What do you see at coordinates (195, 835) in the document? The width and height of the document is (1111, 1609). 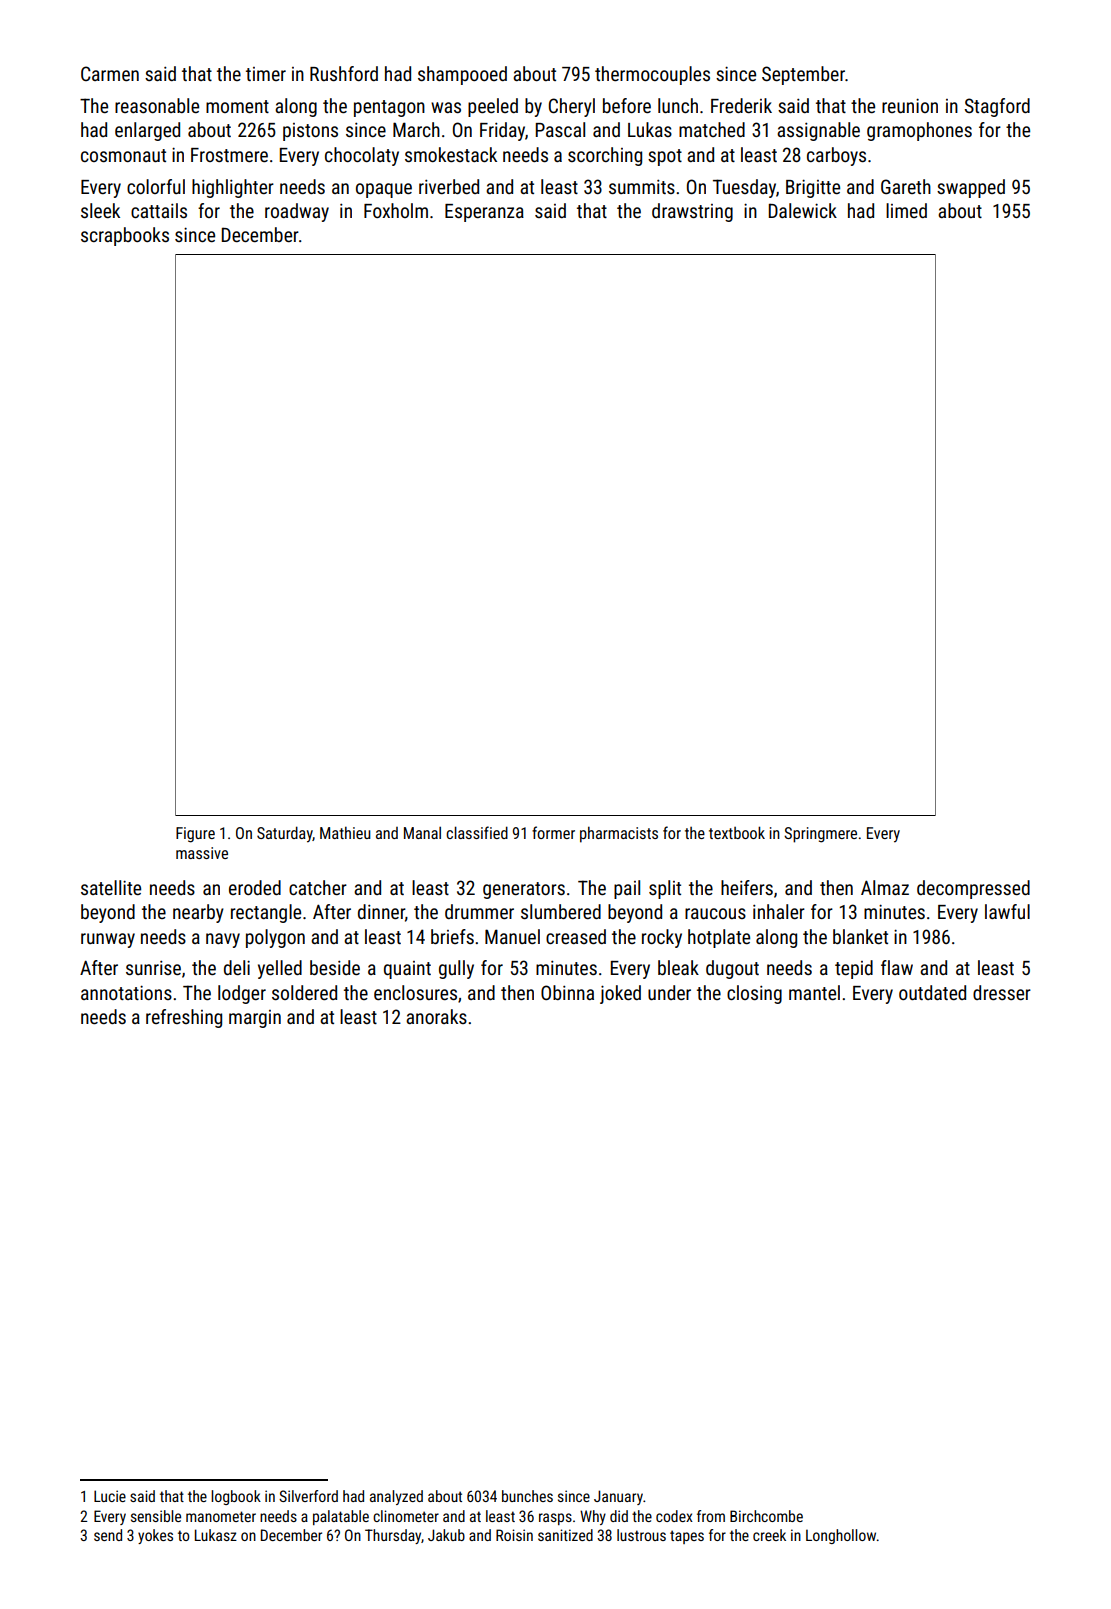 I see `Figure` at bounding box center [195, 835].
